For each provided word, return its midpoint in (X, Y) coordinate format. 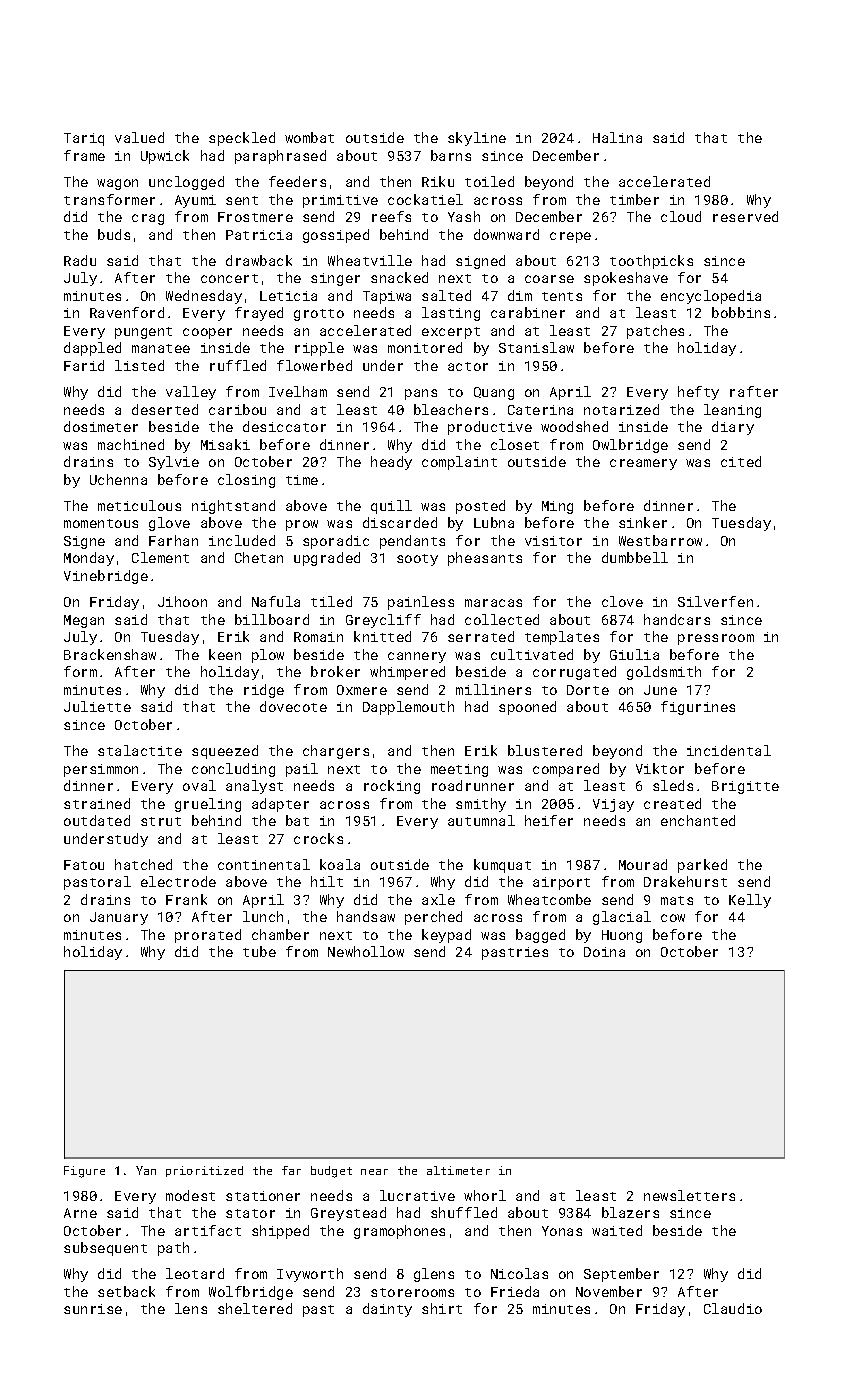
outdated (97, 820)
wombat (309, 137)
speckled (242, 139)
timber (634, 199)
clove (622, 601)
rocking (392, 787)
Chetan (259, 557)
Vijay (613, 805)
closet (515, 444)
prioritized (204, 1171)
